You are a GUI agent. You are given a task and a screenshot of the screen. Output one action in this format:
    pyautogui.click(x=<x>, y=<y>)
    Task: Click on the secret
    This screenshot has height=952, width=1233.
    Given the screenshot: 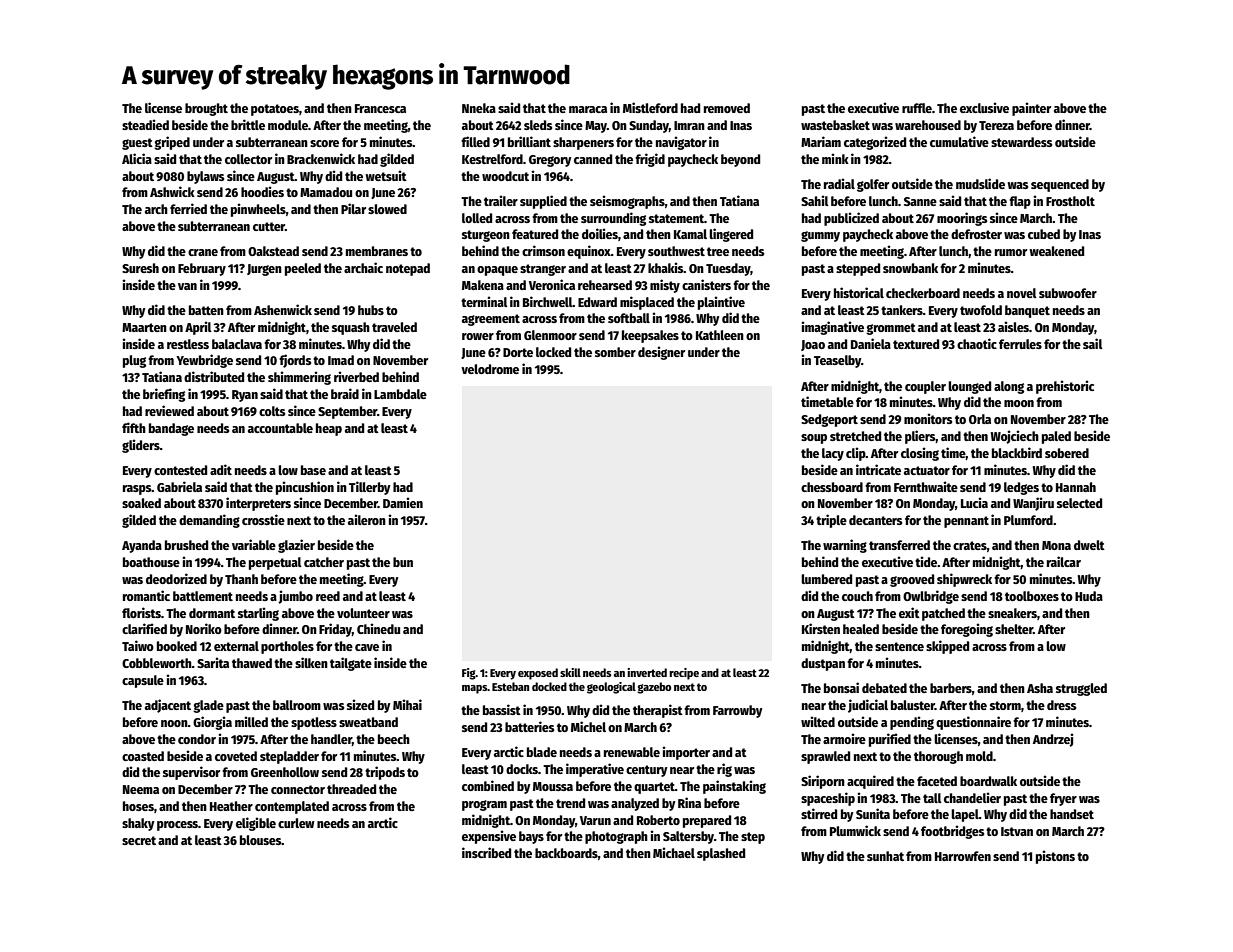 What is the action you would take?
    pyautogui.click(x=139, y=840)
